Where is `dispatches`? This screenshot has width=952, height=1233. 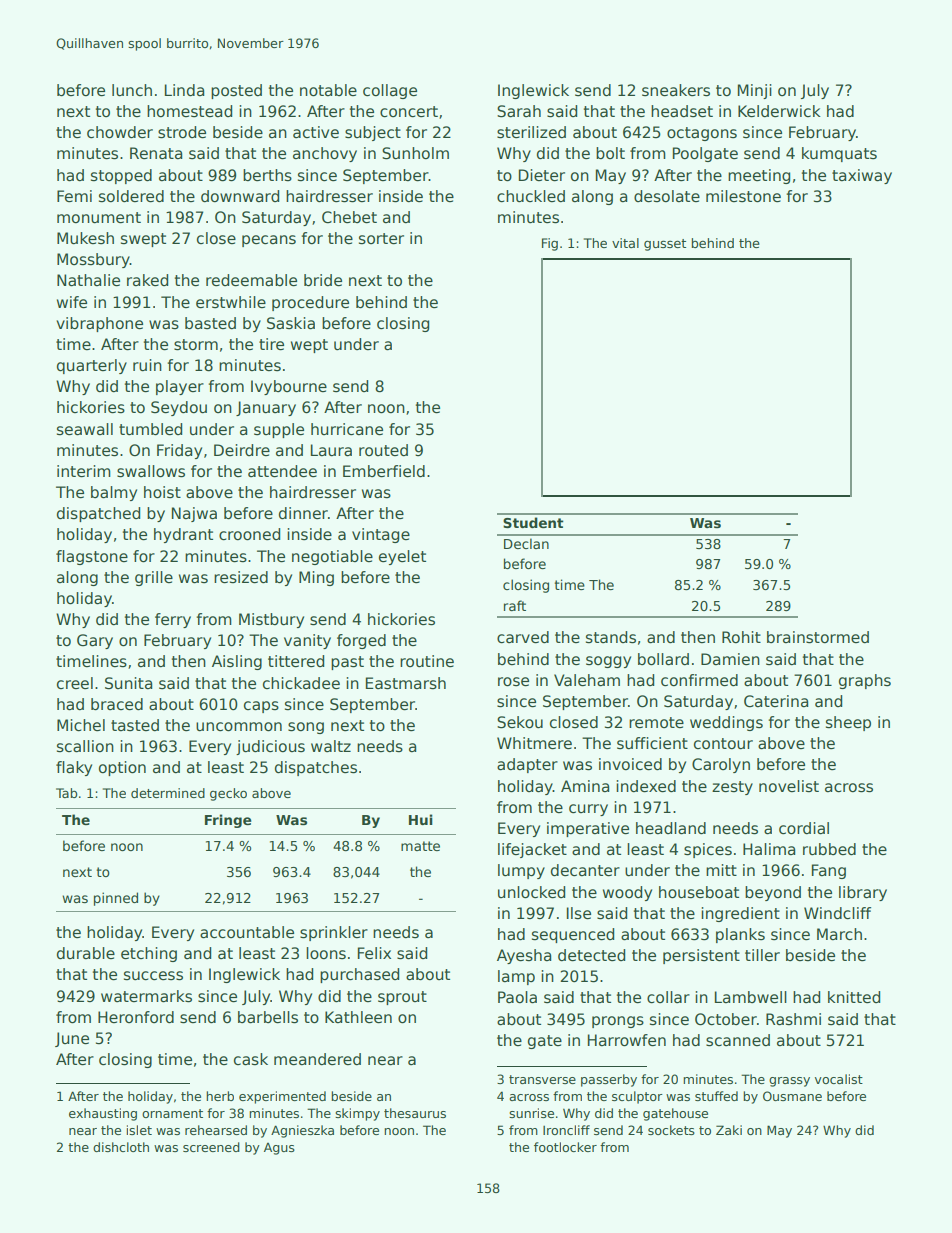 dispatches is located at coordinates (316, 768).
